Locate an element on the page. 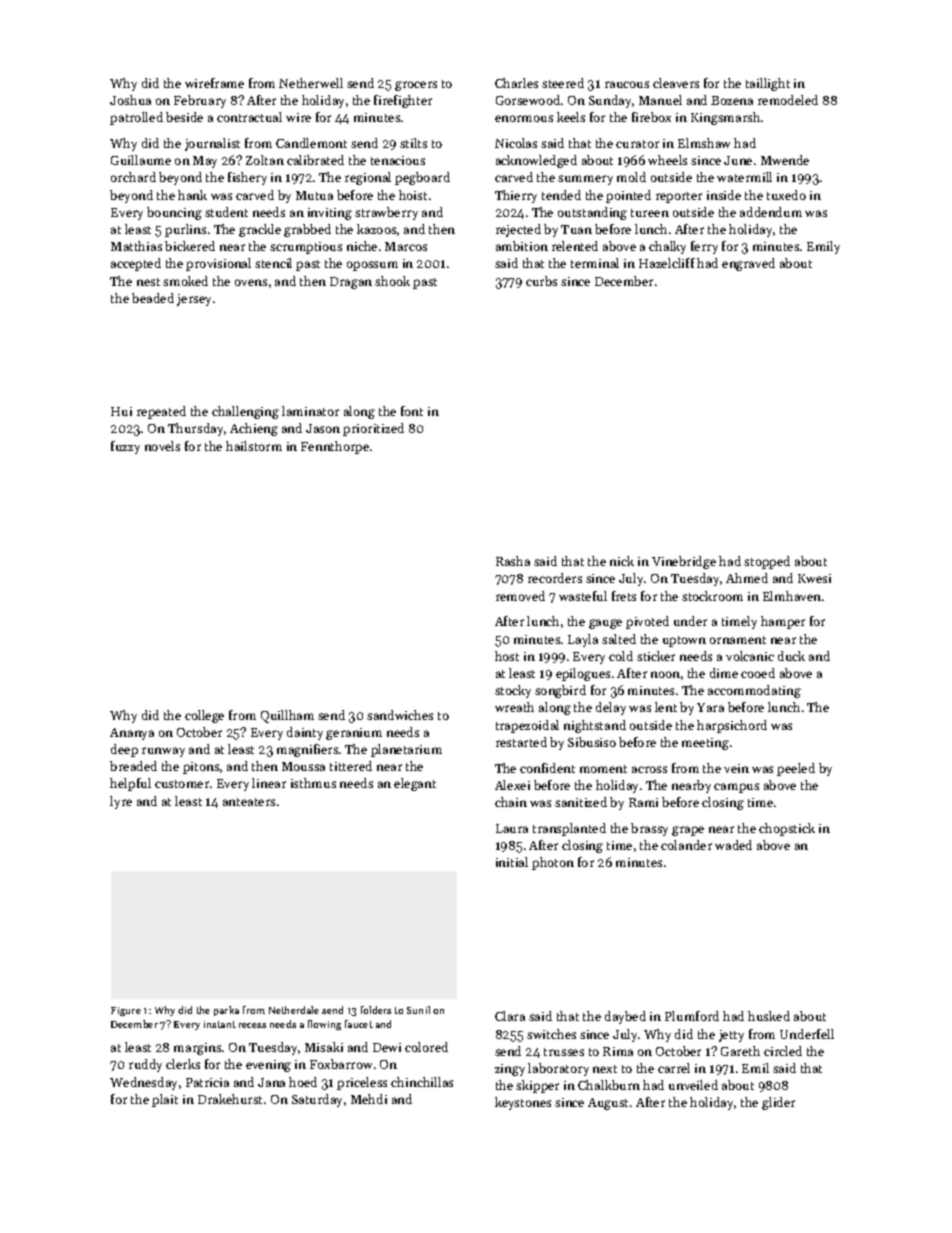 The width and height of the page is (952, 1233). sandwiches is located at coordinates (400, 715).
